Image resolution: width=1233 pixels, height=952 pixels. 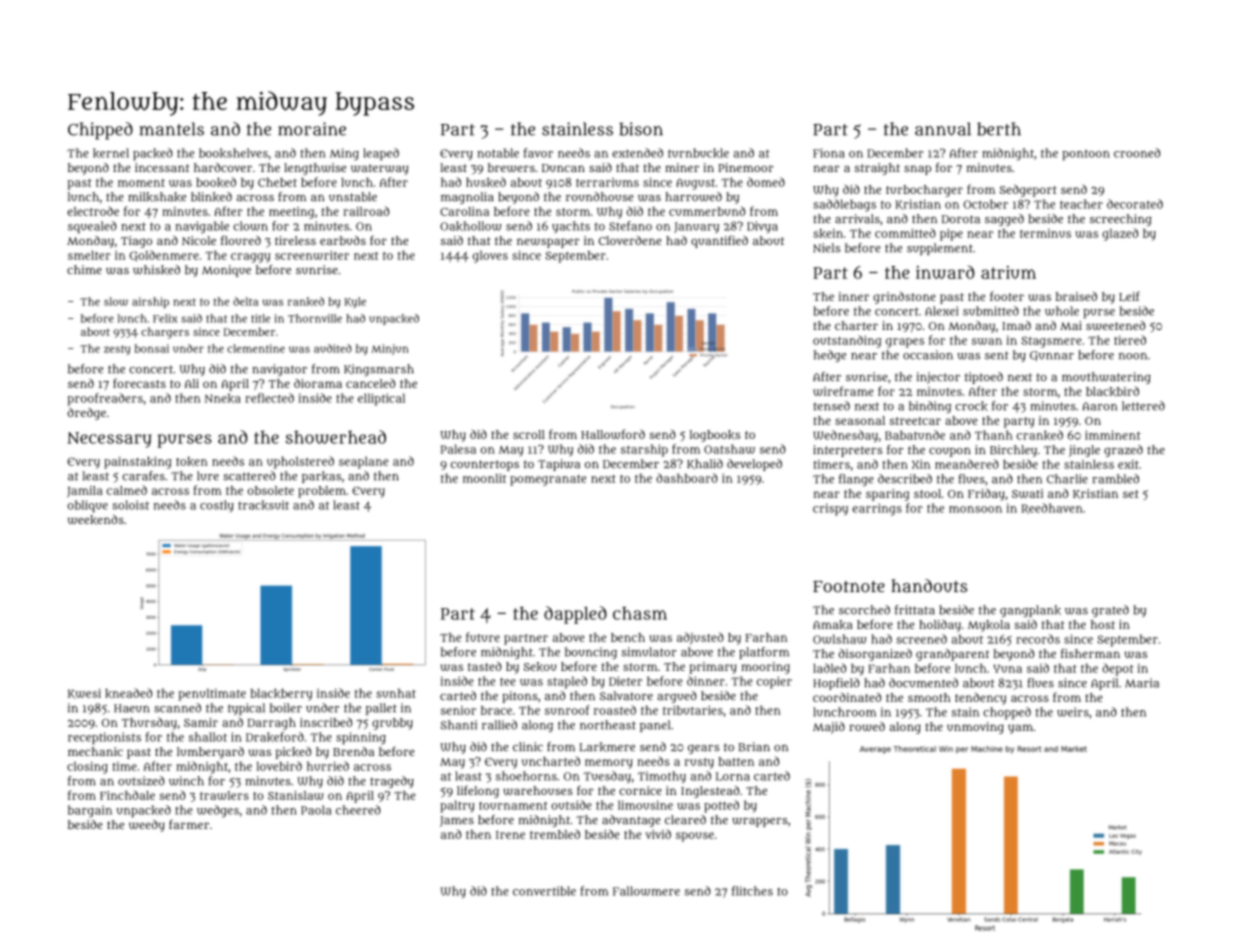 What do you see at coordinates (223, 167) in the image?
I see `hardcover` at bounding box center [223, 167].
